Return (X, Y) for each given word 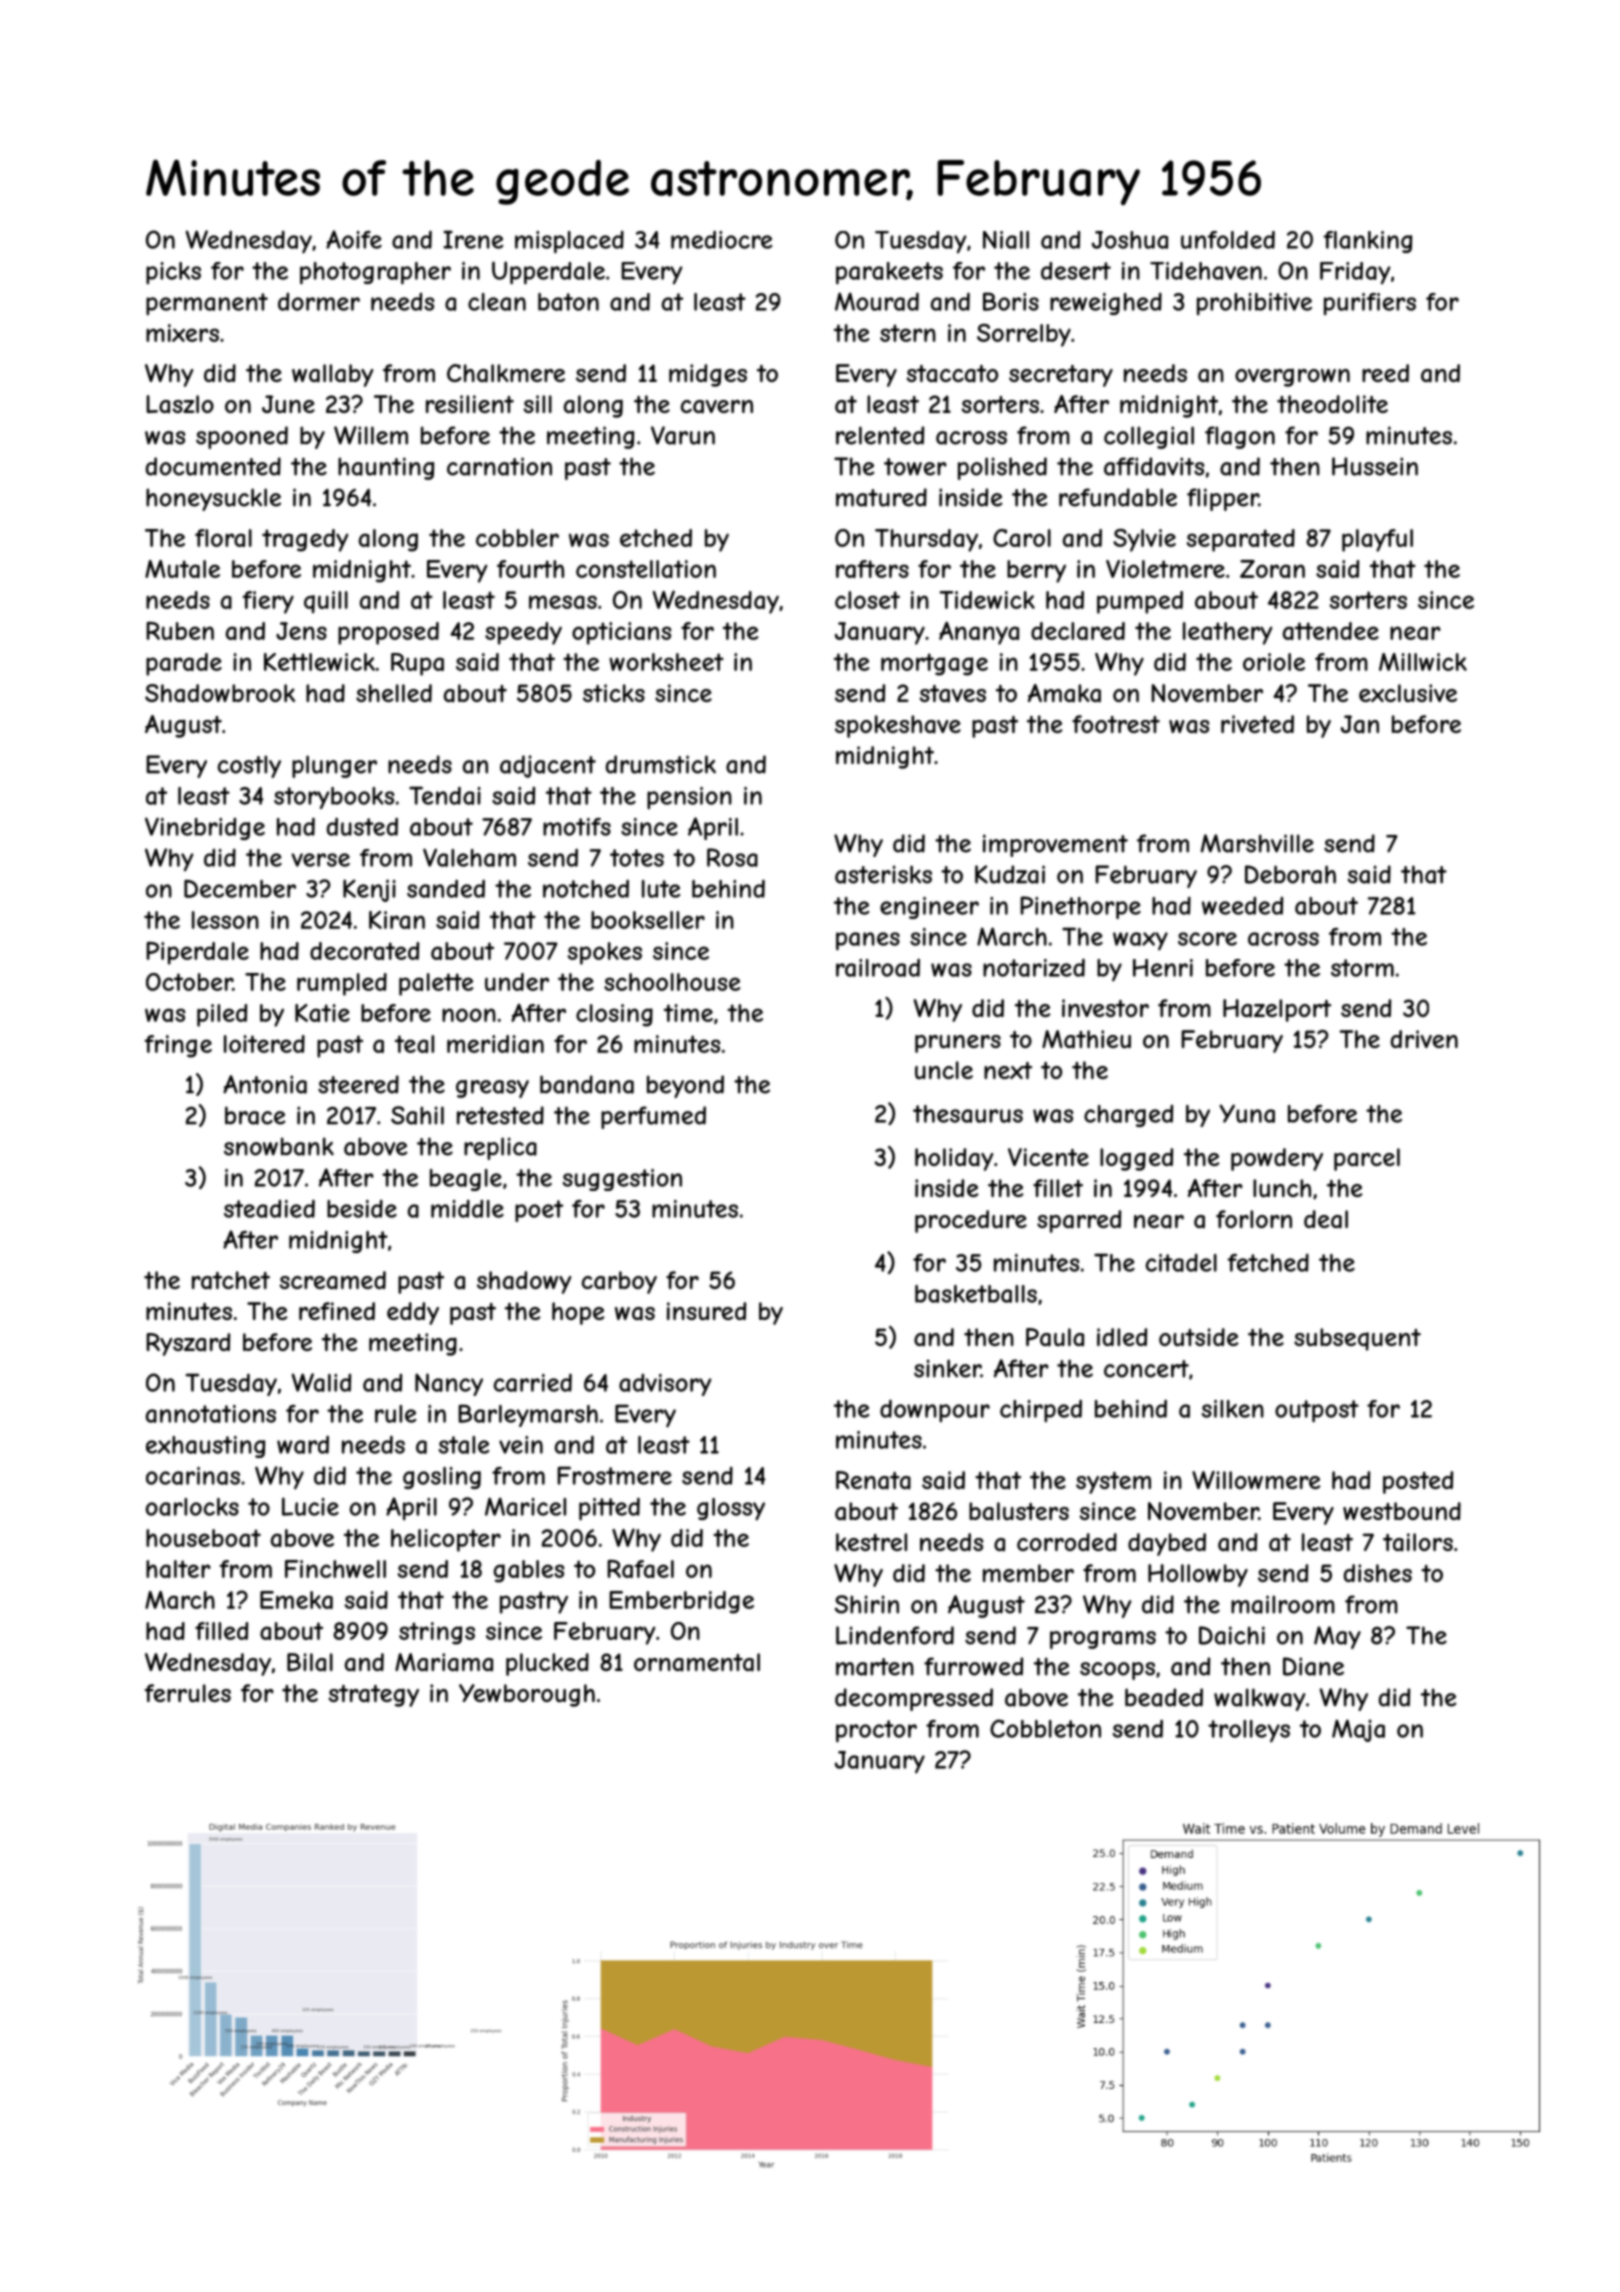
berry (1036, 571)
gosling (442, 1478)
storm (1362, 968)
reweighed (1106, 303)
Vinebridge (205, 828)
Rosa (732, 857)
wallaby (332, 375)
